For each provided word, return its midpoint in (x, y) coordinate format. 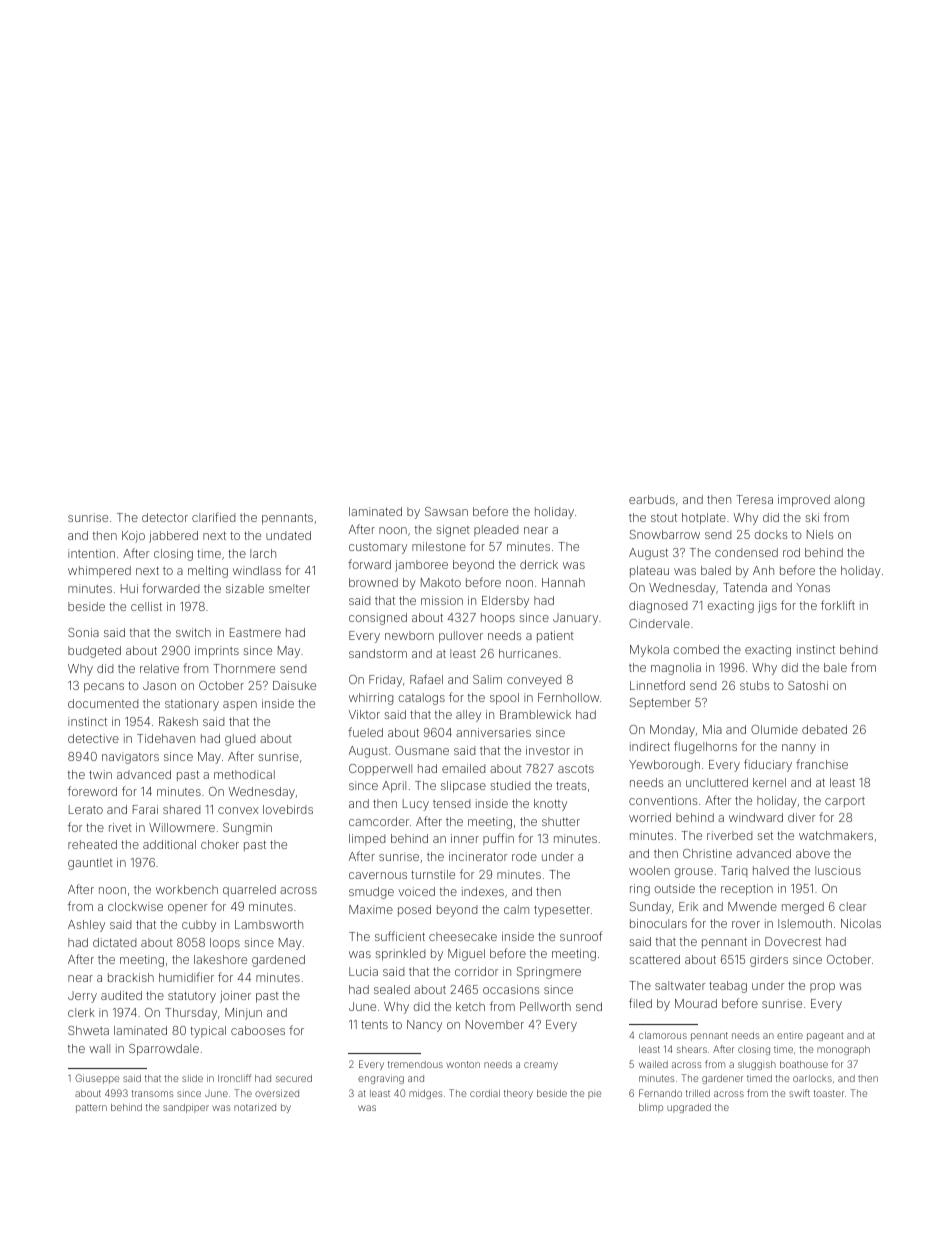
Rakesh (178, 721)
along (849, 501)
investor (548, 750)
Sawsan (446, 511)
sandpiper (186, 1108)
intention (91, 553)
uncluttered (717, 782)
